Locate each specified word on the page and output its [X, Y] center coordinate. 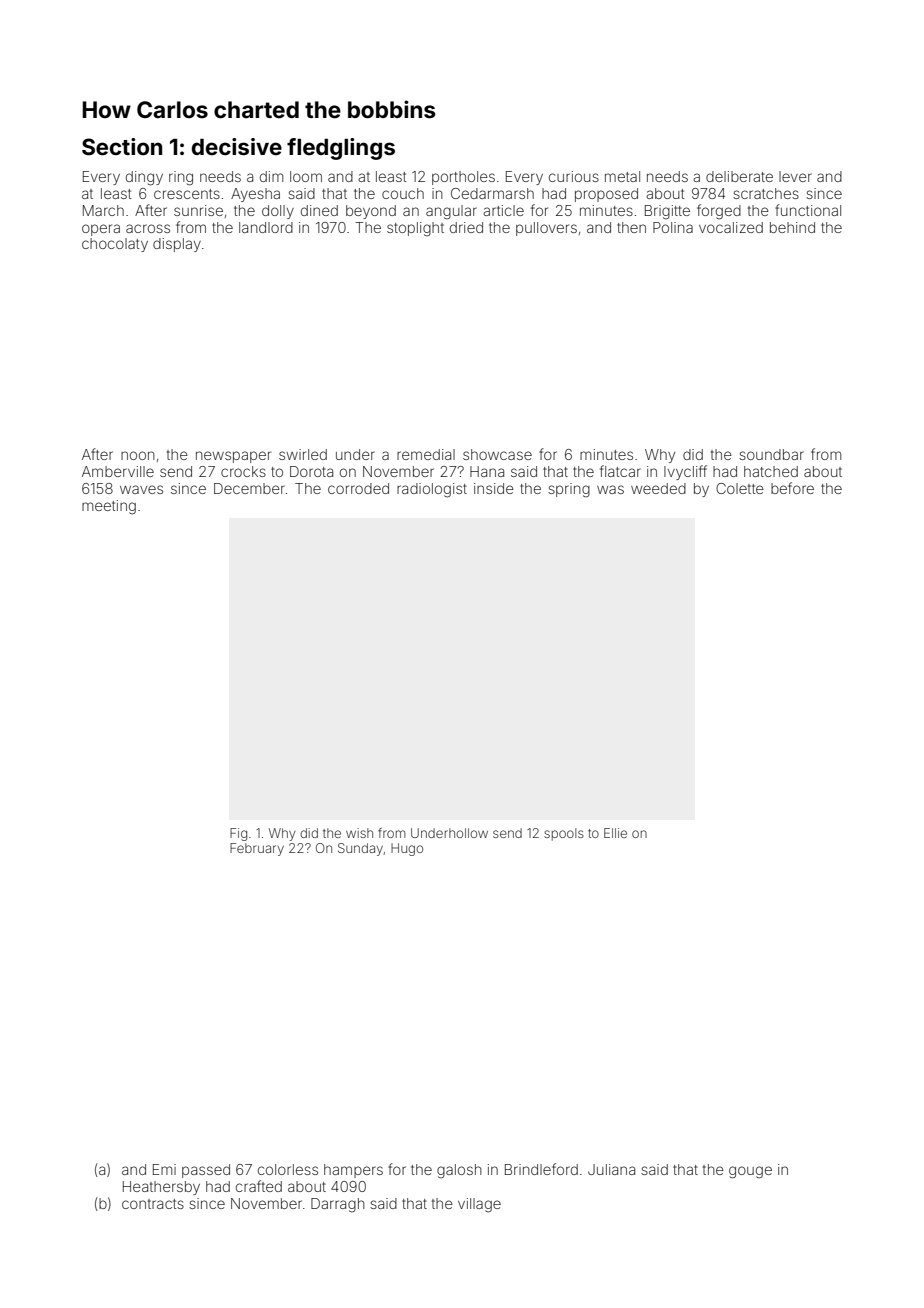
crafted [259, 1186]
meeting [109, 507]
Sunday [361, 849]
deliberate [739, 176]
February [257, 849]
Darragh [338, 1205]
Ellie [615, 833]
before [792, 488]
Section [122, 147]
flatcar [620, 471]
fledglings [341, 149]
